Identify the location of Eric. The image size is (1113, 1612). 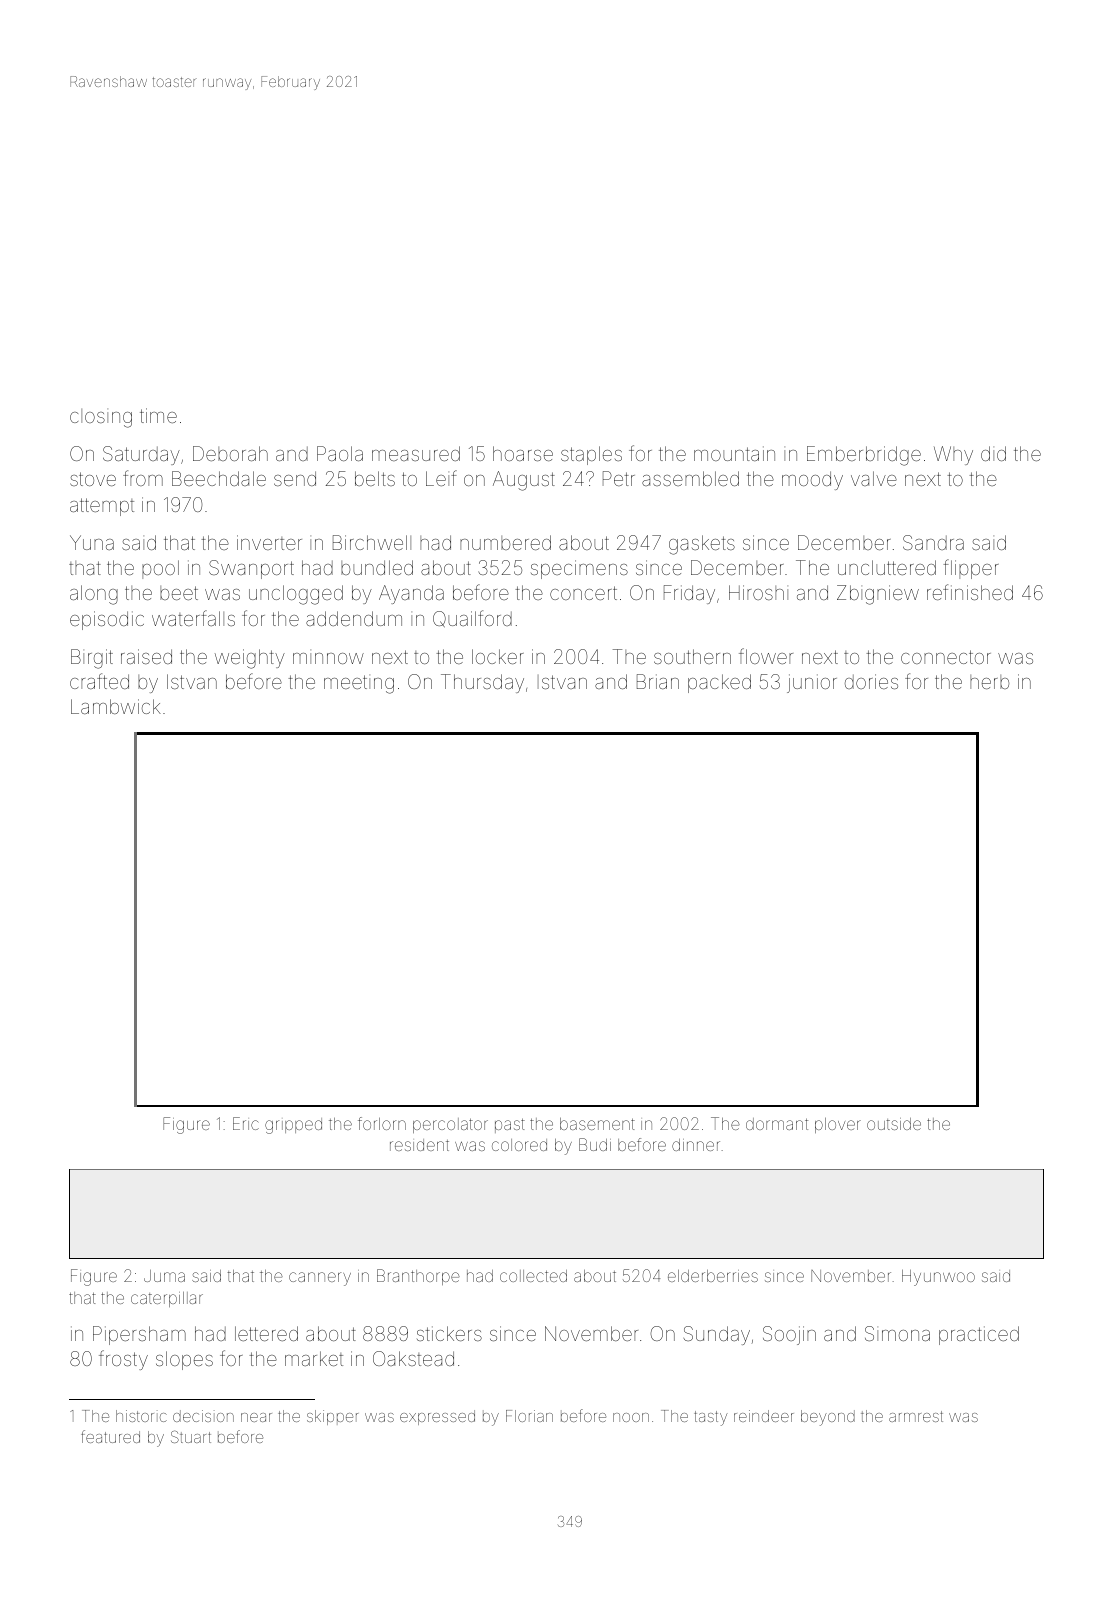
(246, 1123).
